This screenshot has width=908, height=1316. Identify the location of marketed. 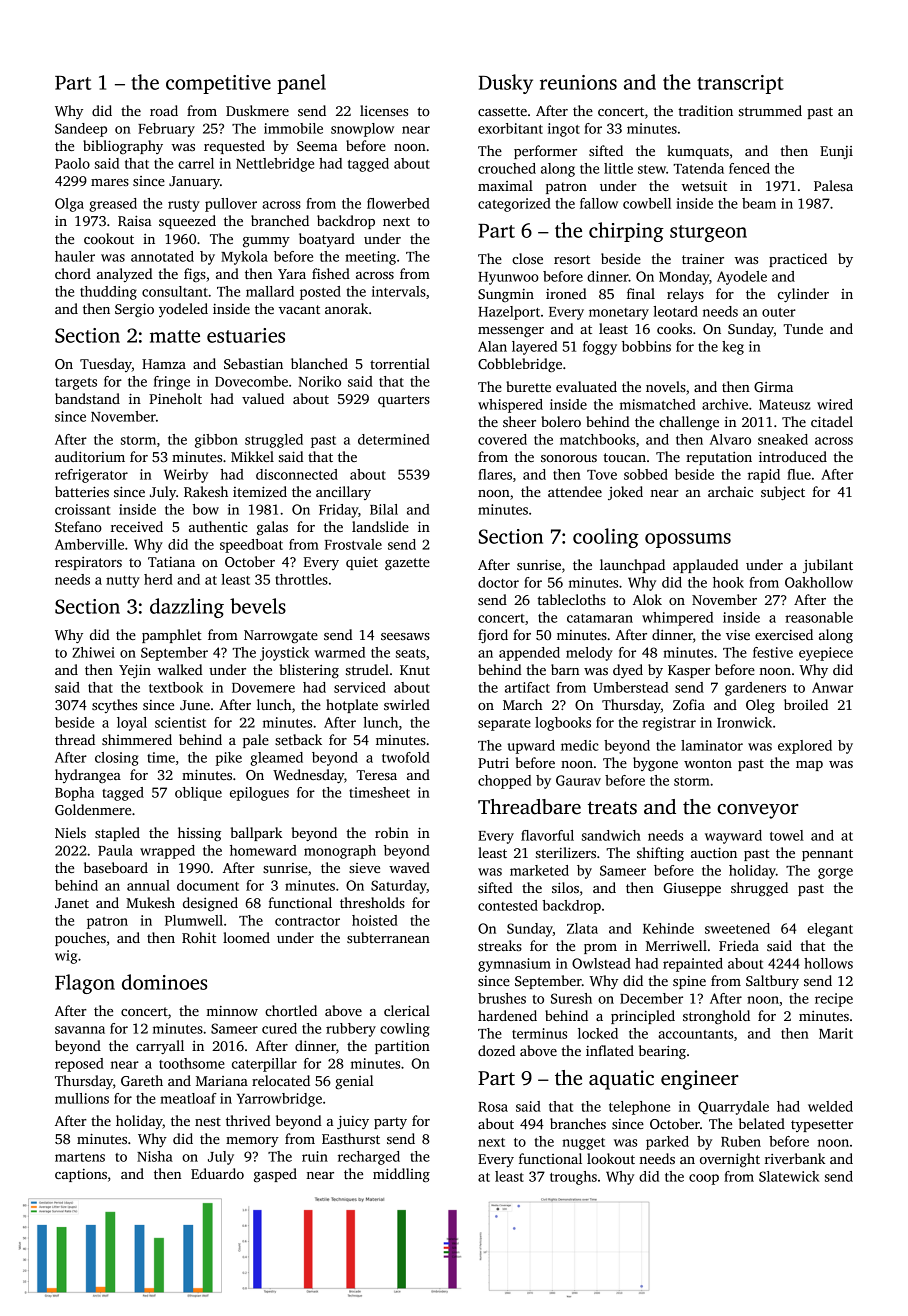
(539, 870).
